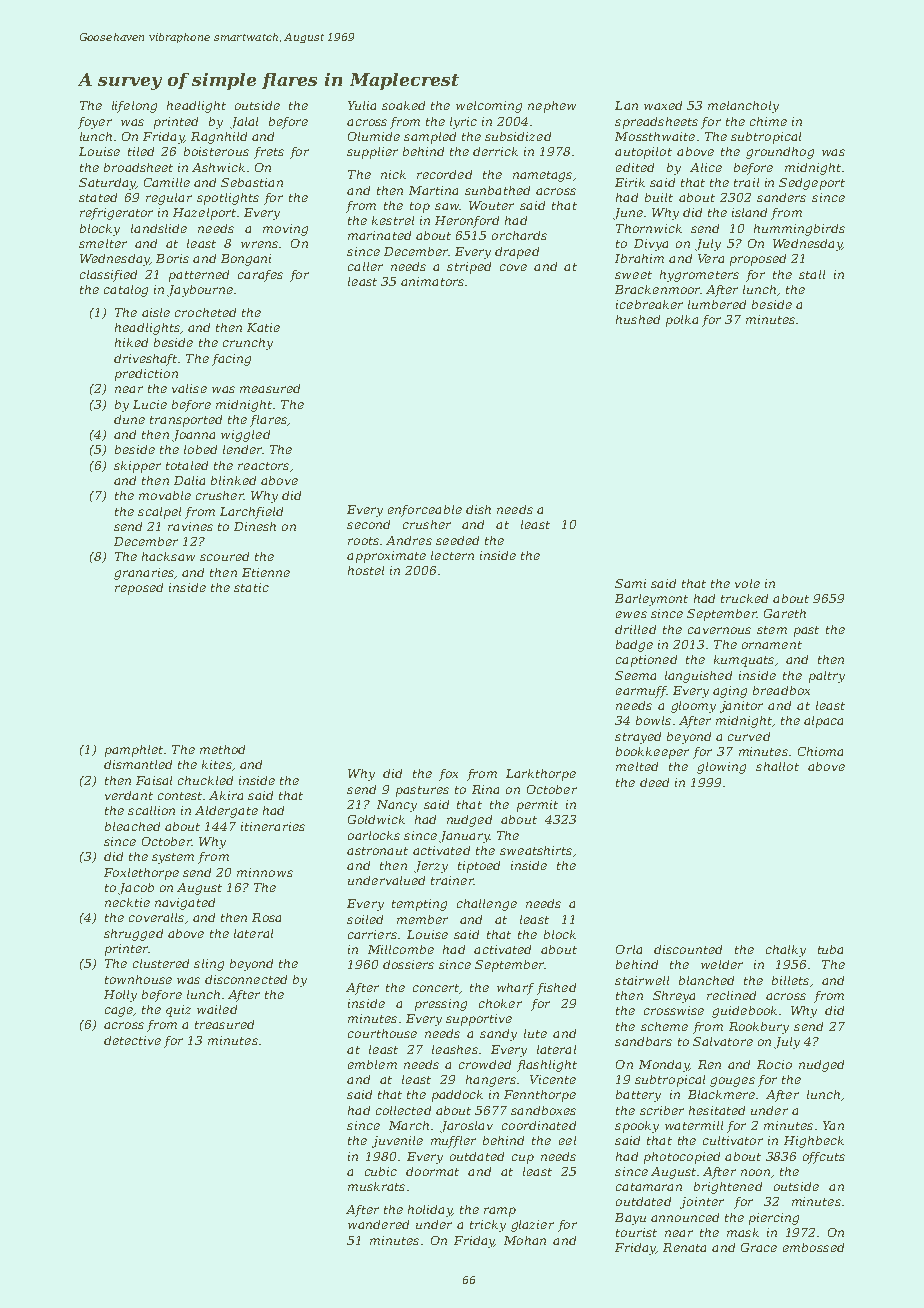  I want to click on verdant, so click(129, 795).
